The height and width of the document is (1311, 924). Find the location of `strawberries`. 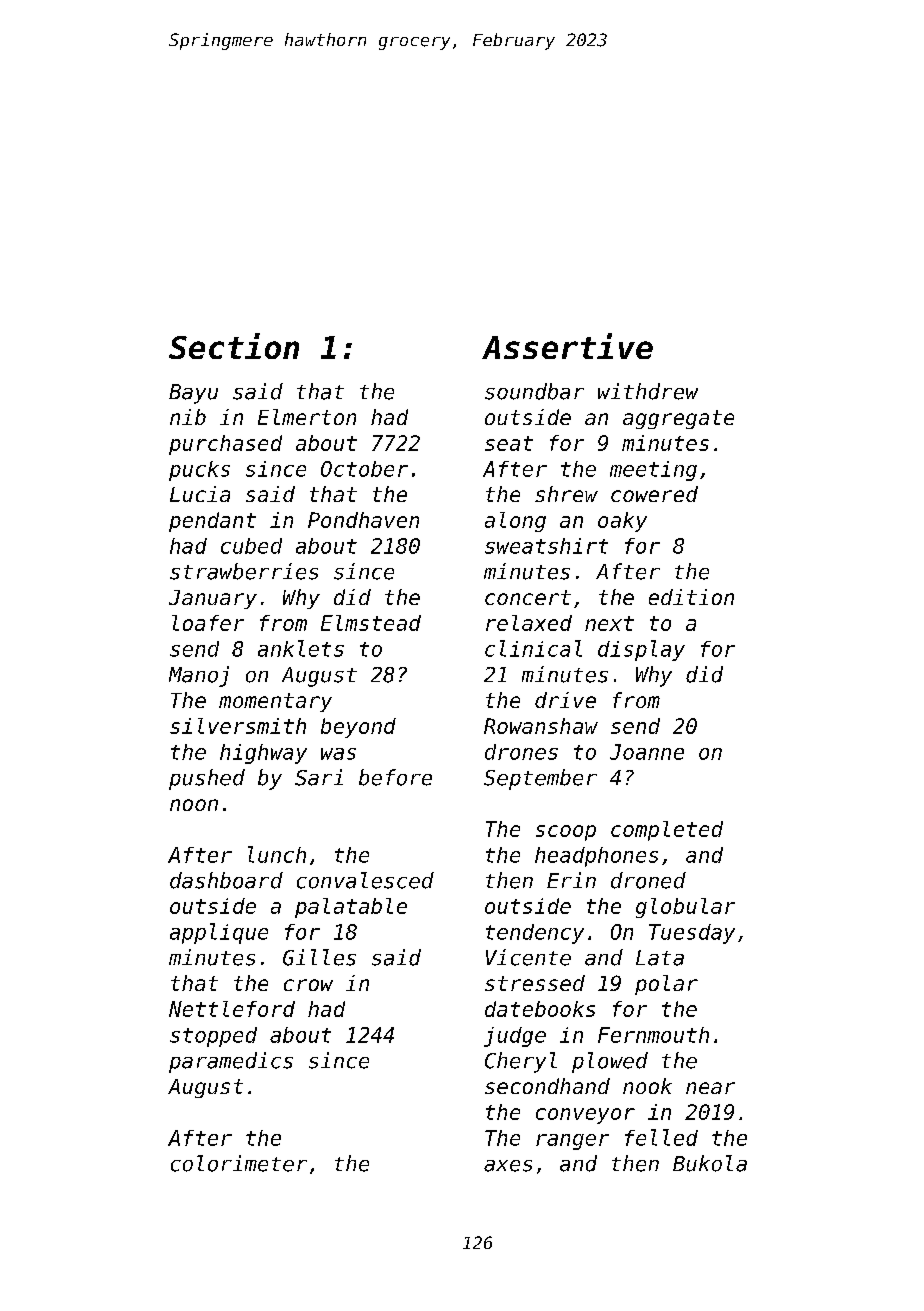

strawberries is located at coordinates (244, 571).
